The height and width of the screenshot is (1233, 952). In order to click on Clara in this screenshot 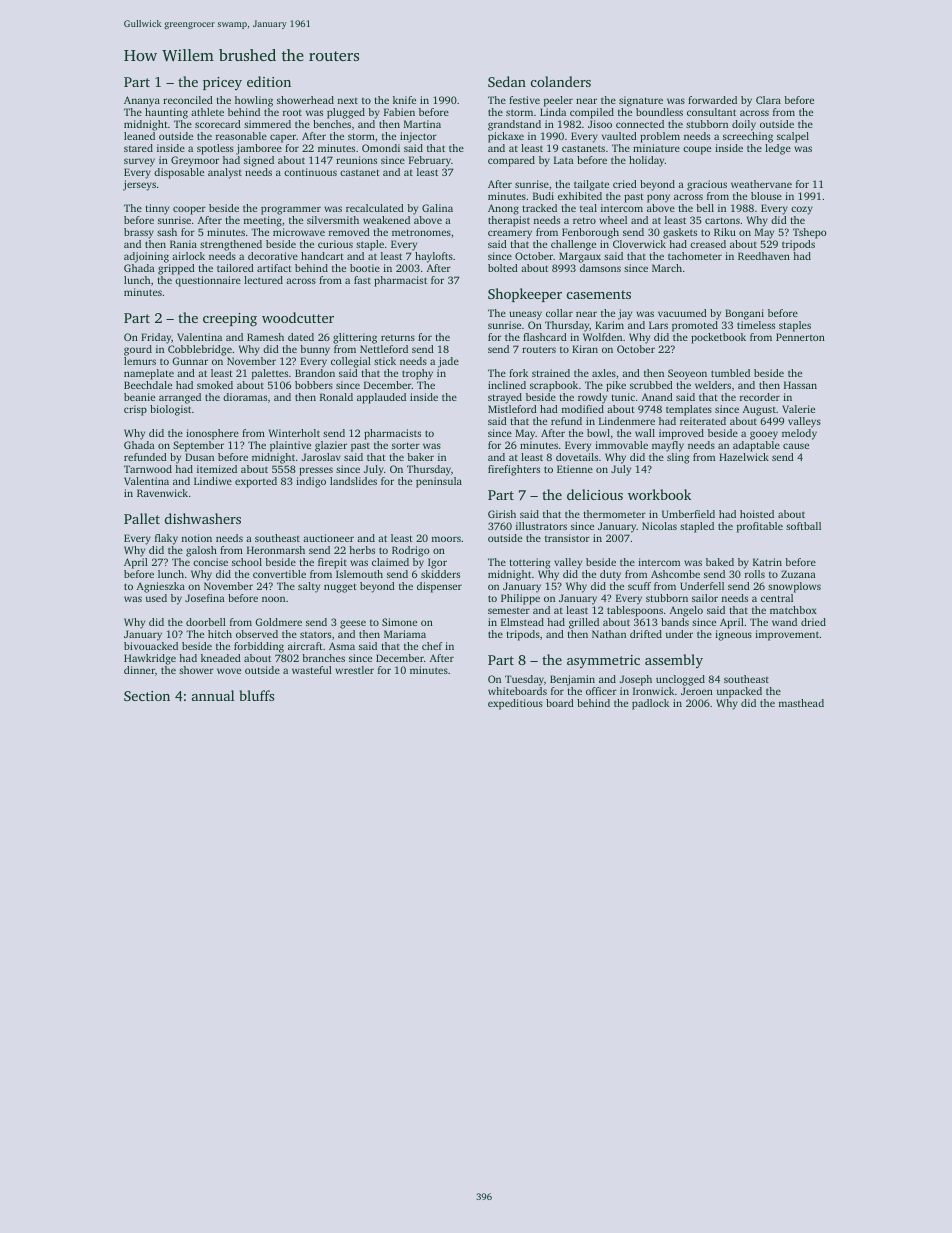, I will do `click(768, 100)`.
